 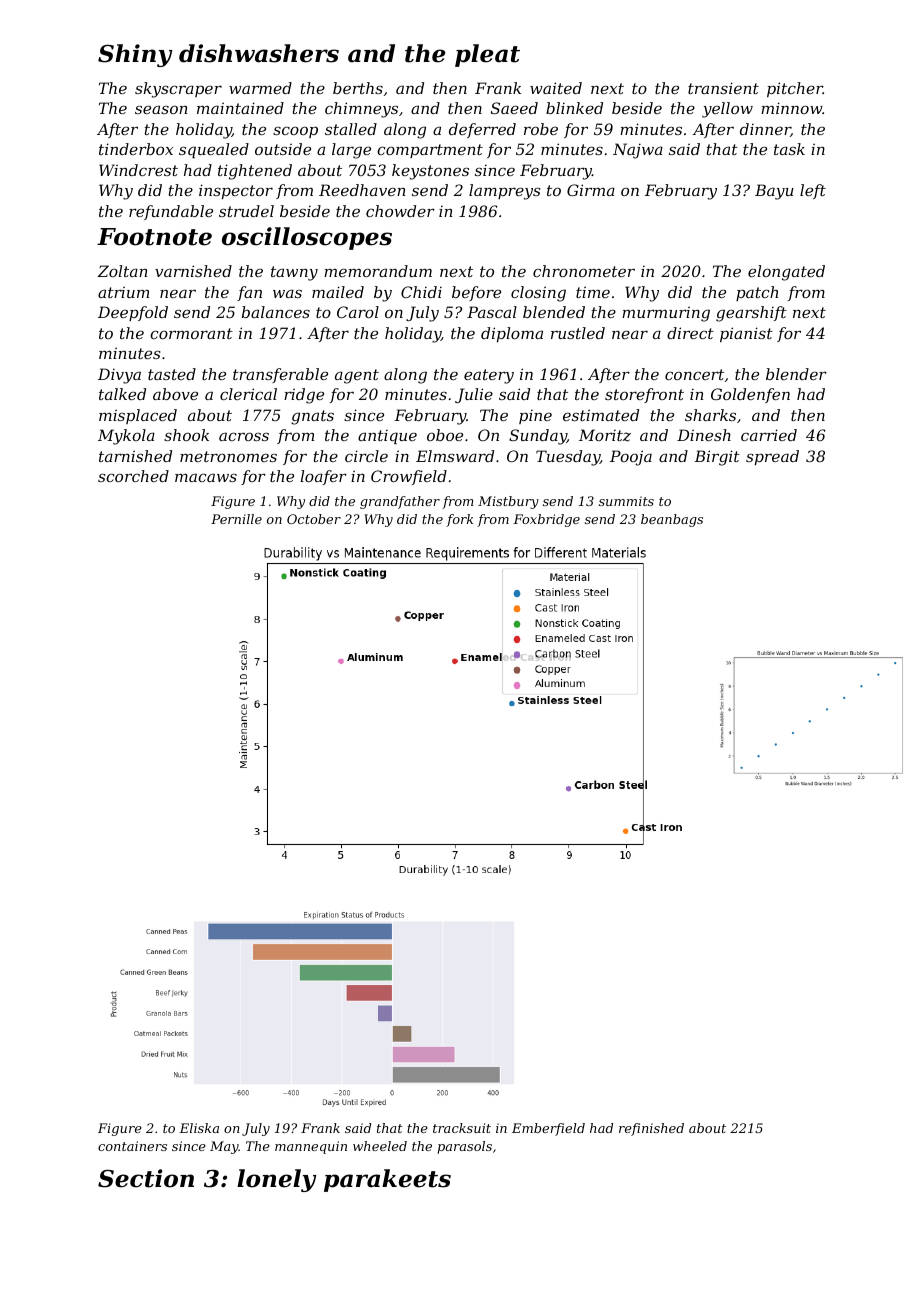 What do you see at coordinates (259, 53) in the document?
I see `dishwashers` at bounding box center [259, 53].
